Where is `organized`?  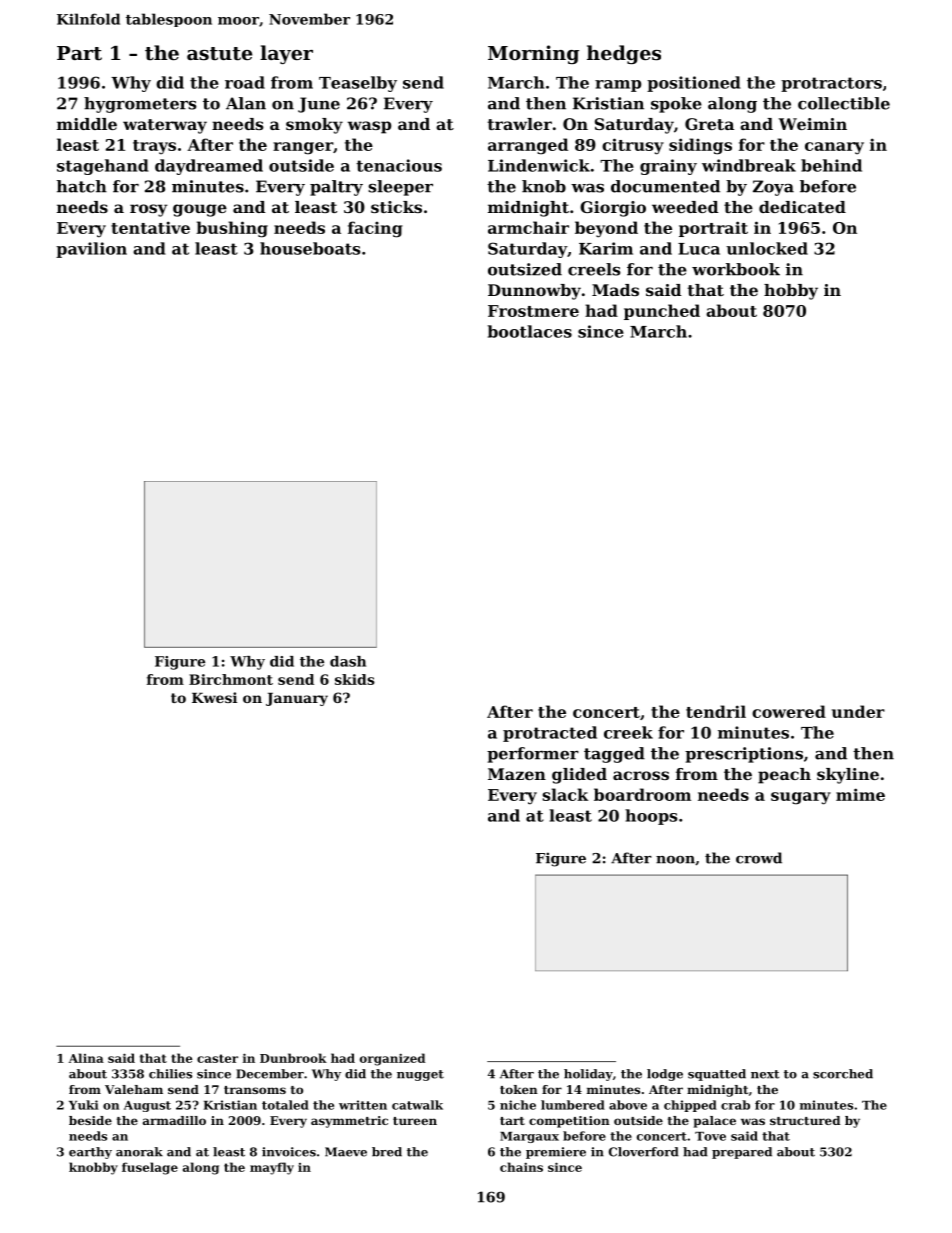
organized is located at coordinates (392, 1059).
